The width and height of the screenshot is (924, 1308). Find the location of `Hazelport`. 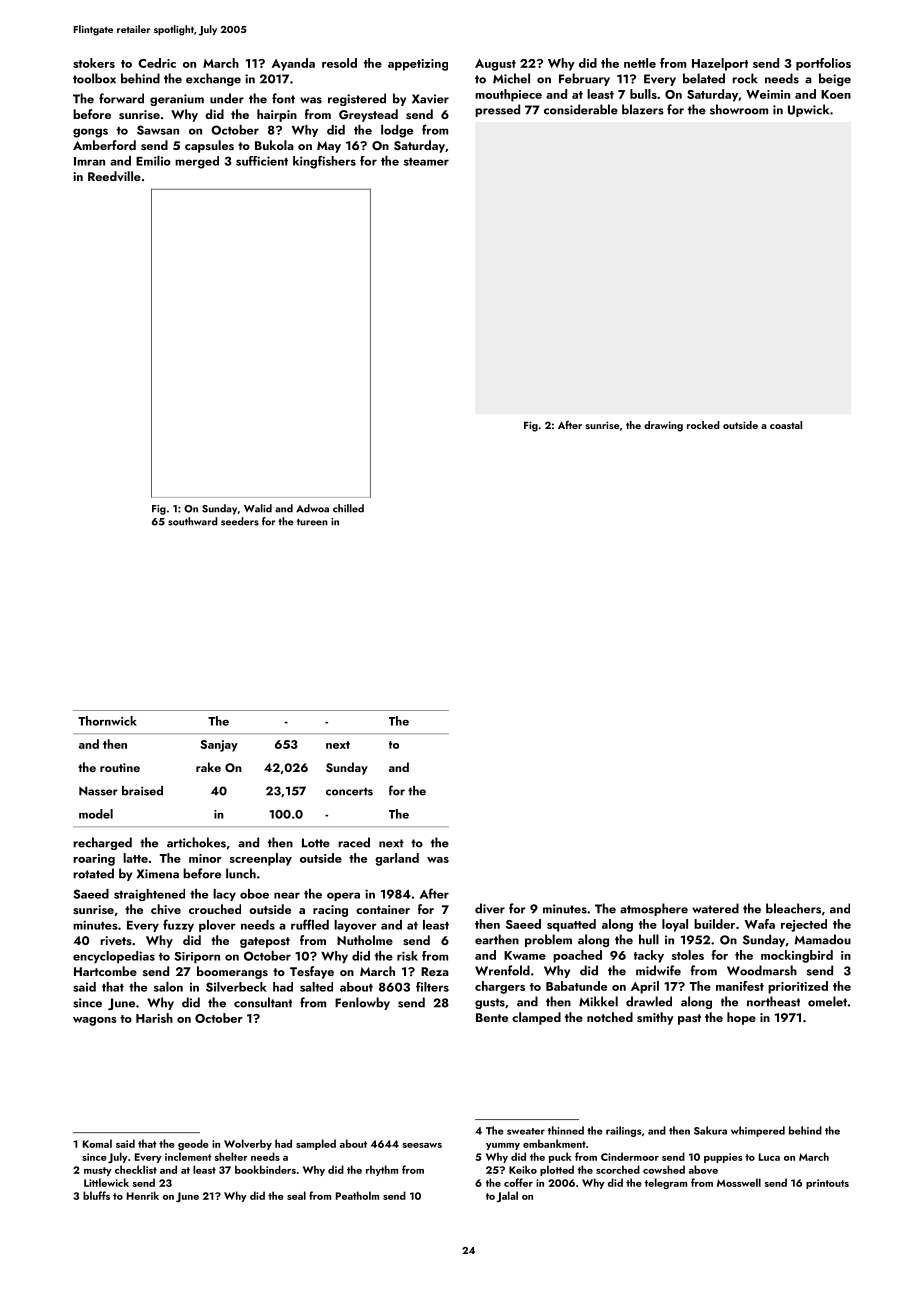

Hazelport is located at coordinates (720, 64).
